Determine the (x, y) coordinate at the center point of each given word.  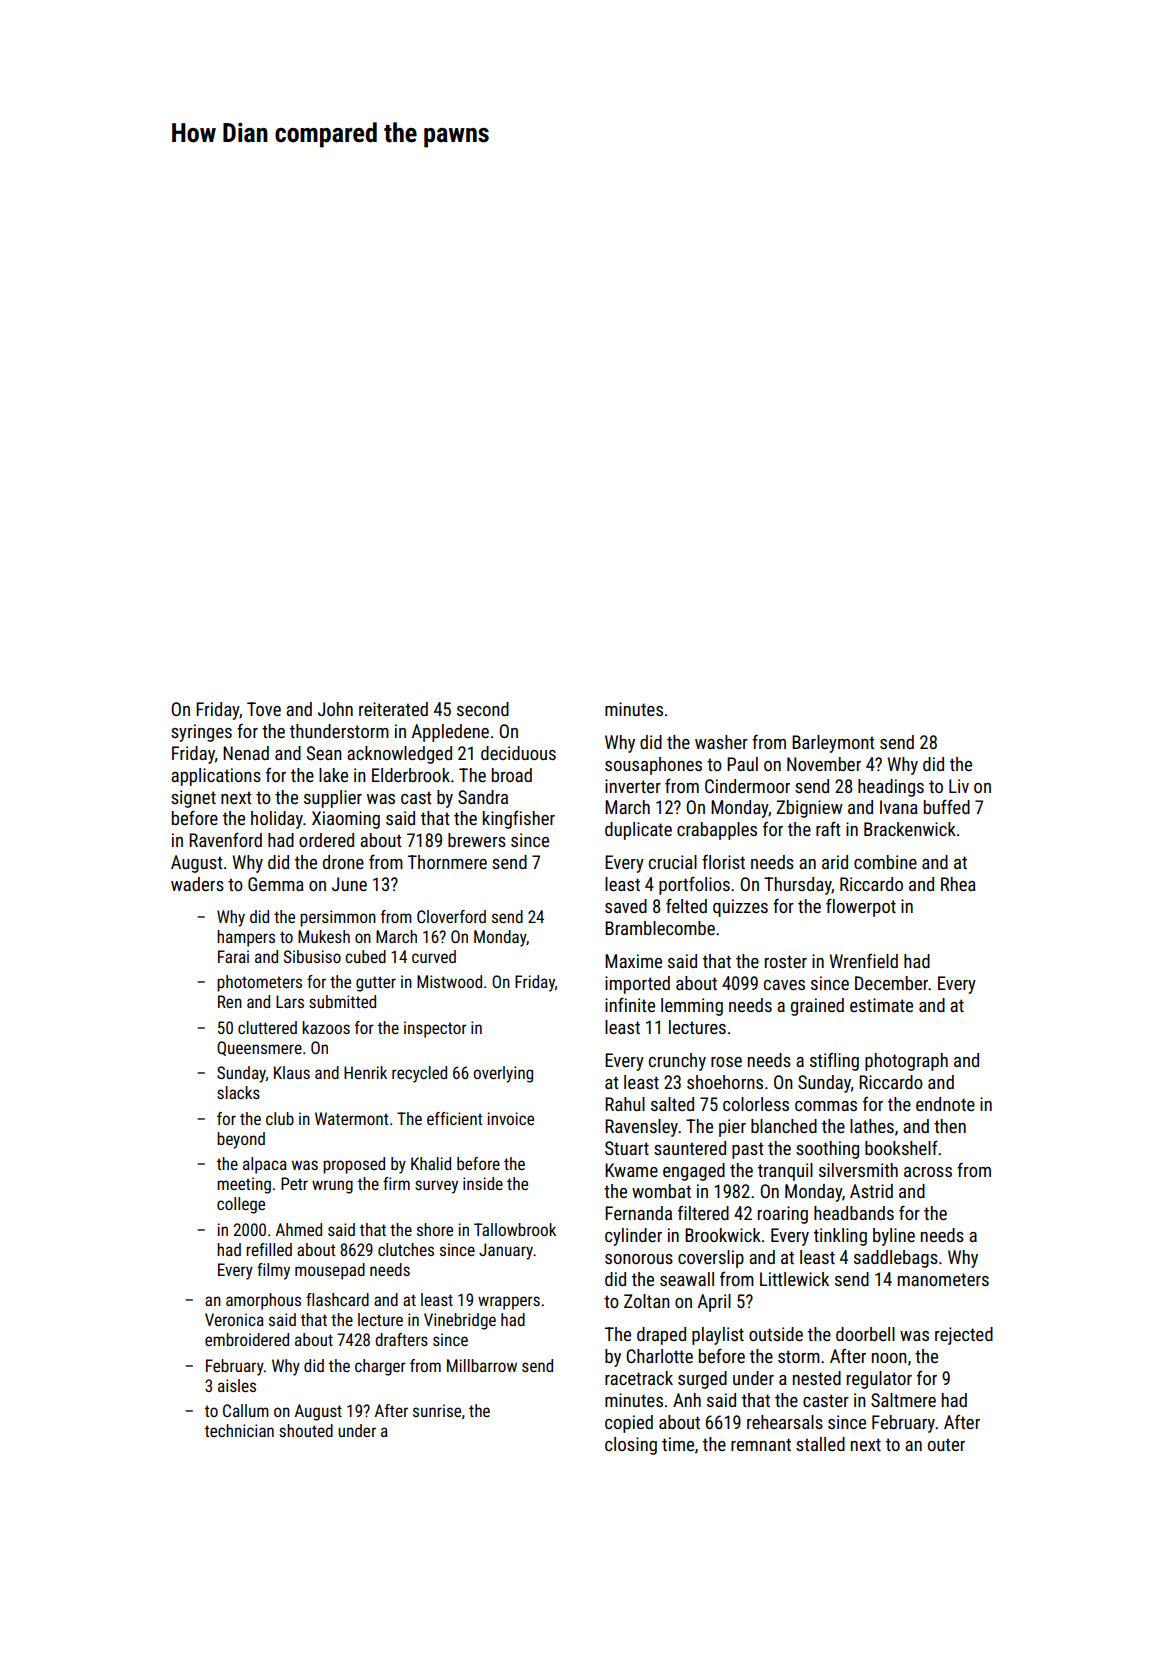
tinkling (840, 1237)
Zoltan (647, 1301)
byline (894, 1237)
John (335, 709)
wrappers (509, 1303)
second (483, 709)
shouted (306, 1430)
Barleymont (833, 744)
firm (396, 1183)
